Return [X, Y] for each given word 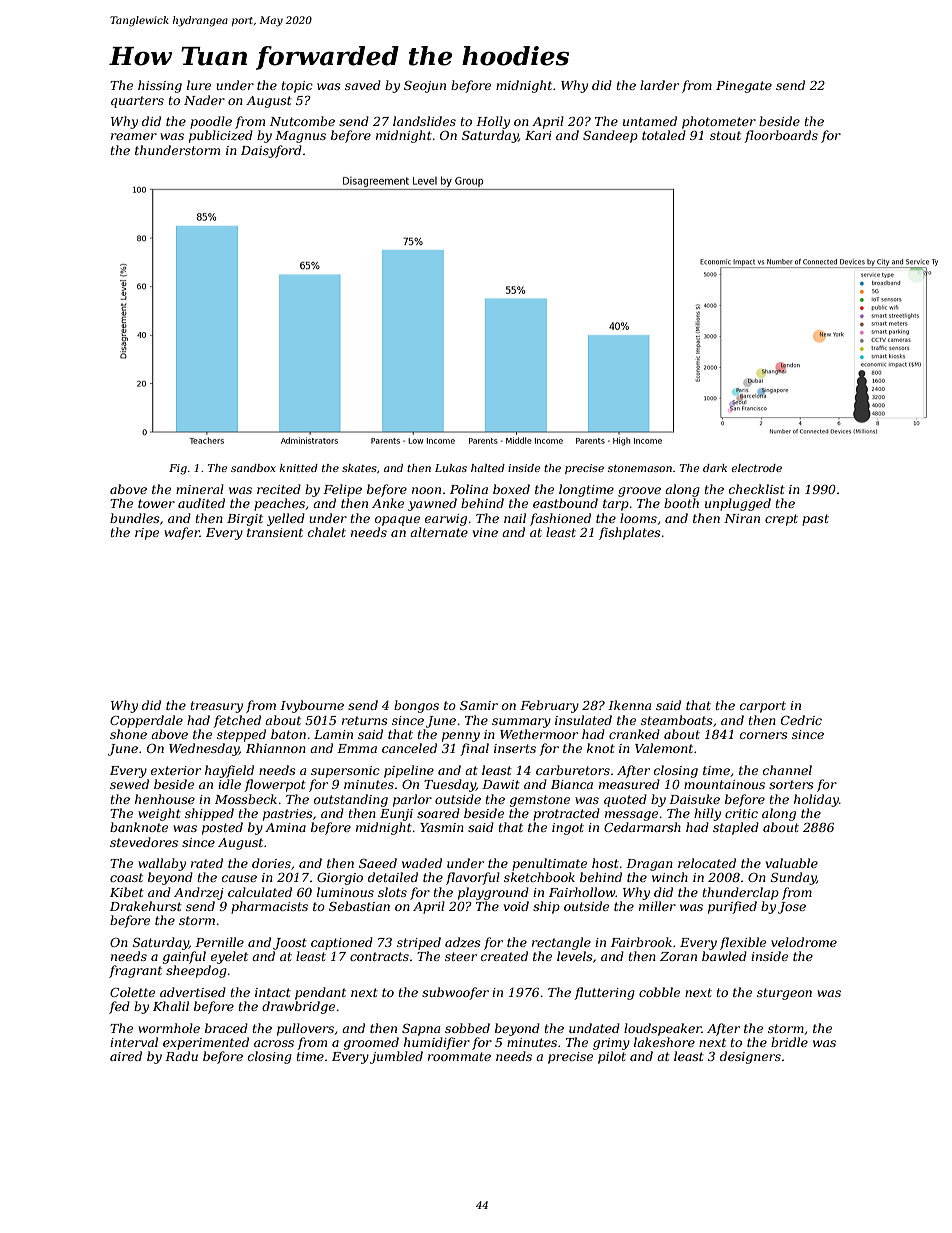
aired [126, 1056]
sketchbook [539, 877]
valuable [792, 863]
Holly [493, 122]
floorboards [781, 136]
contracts [379, 956]
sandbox [253, 468]
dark [715, 468]
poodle [211, 122]
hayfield [229, 771]
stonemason [640, 468]
